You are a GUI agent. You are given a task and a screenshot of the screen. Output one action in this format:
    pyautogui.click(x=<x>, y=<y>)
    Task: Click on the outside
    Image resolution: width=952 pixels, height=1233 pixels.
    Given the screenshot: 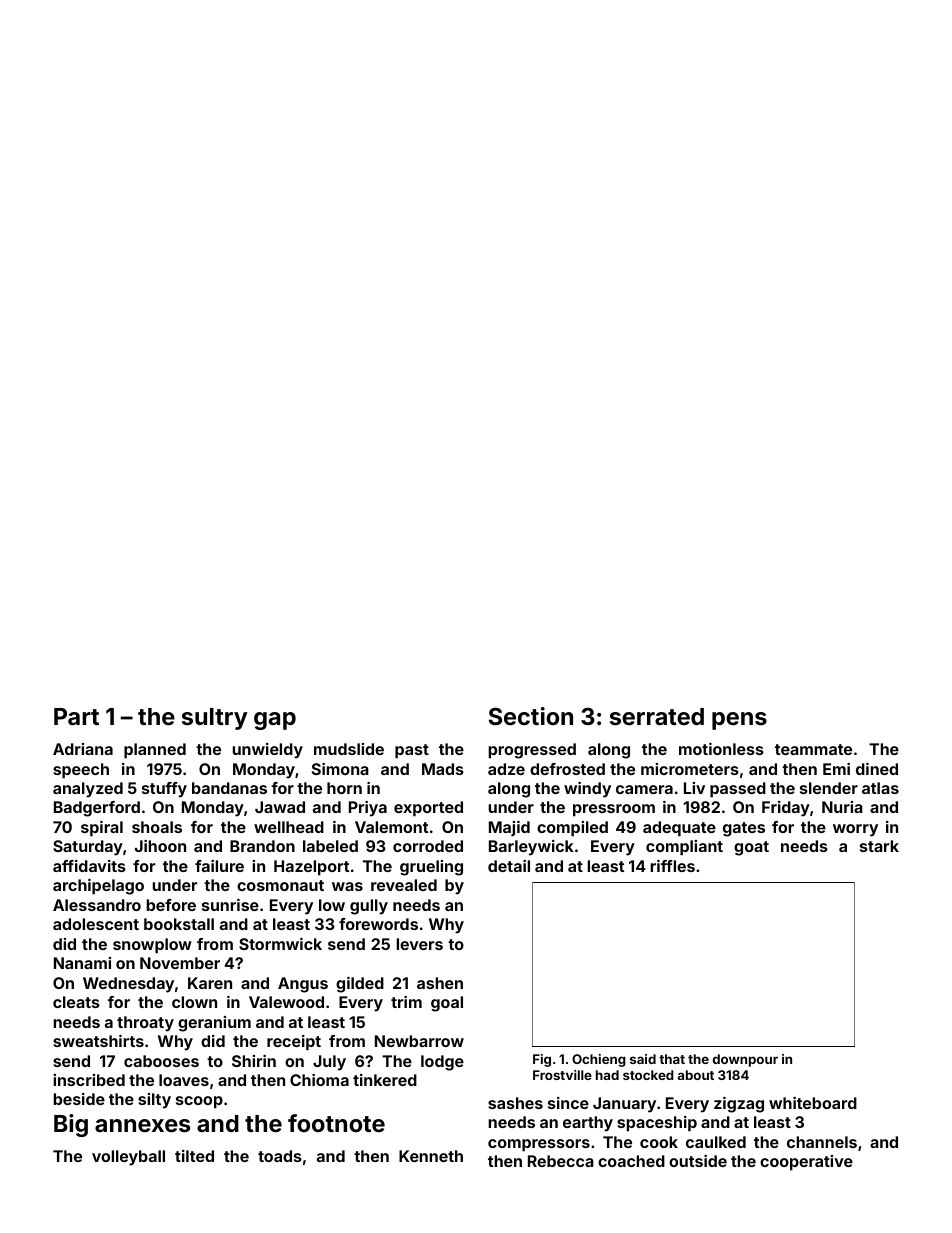 What is the action you would take?
    pyautogui.click(x=698, y=1161)
